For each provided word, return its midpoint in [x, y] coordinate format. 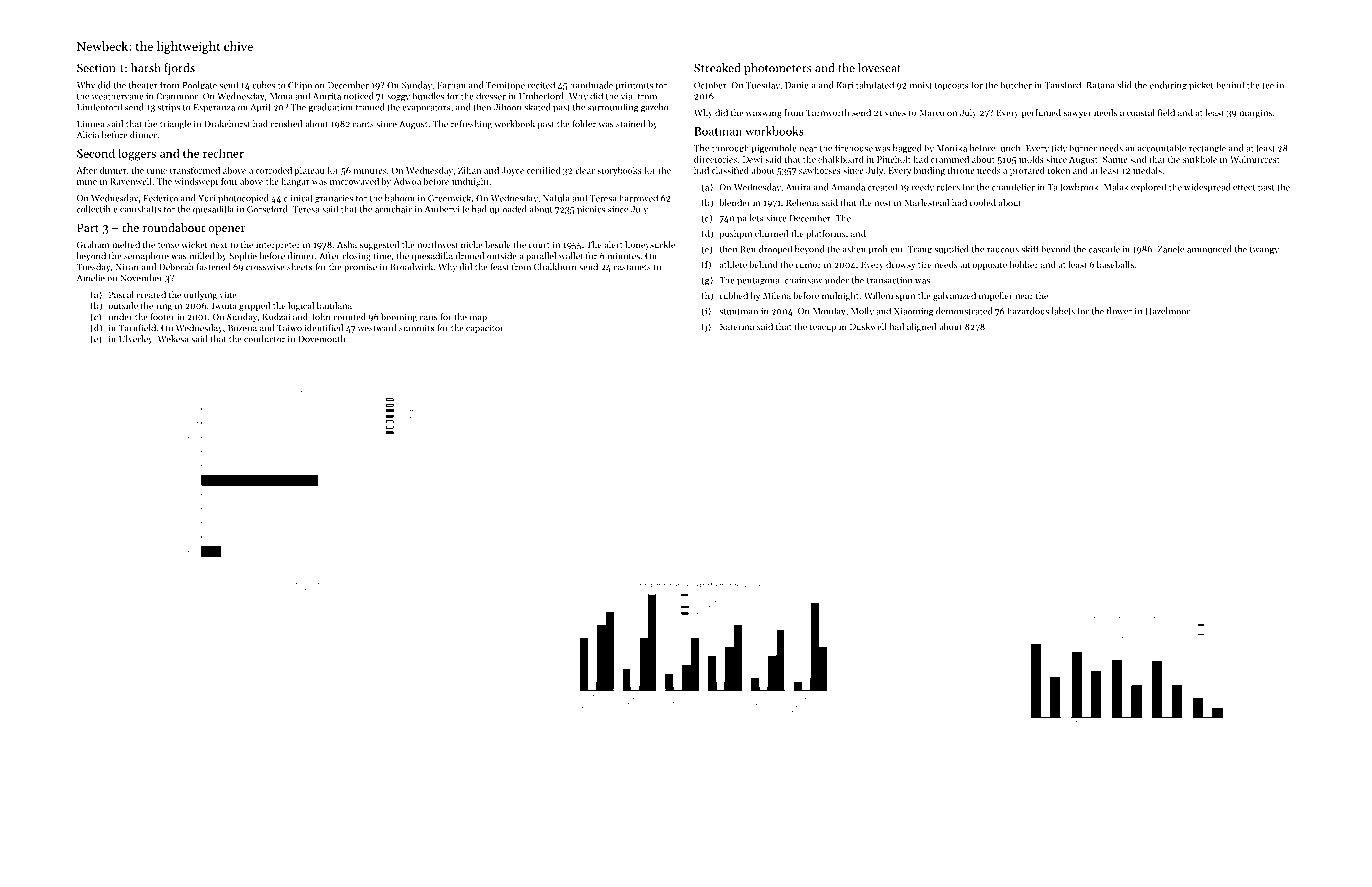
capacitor [485, 329]
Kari [845, 85]
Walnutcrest [1255, 159]
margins [1255, 113]
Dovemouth [322, 339]
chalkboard [841, 159]
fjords [179, 69]
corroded [274, 170]
